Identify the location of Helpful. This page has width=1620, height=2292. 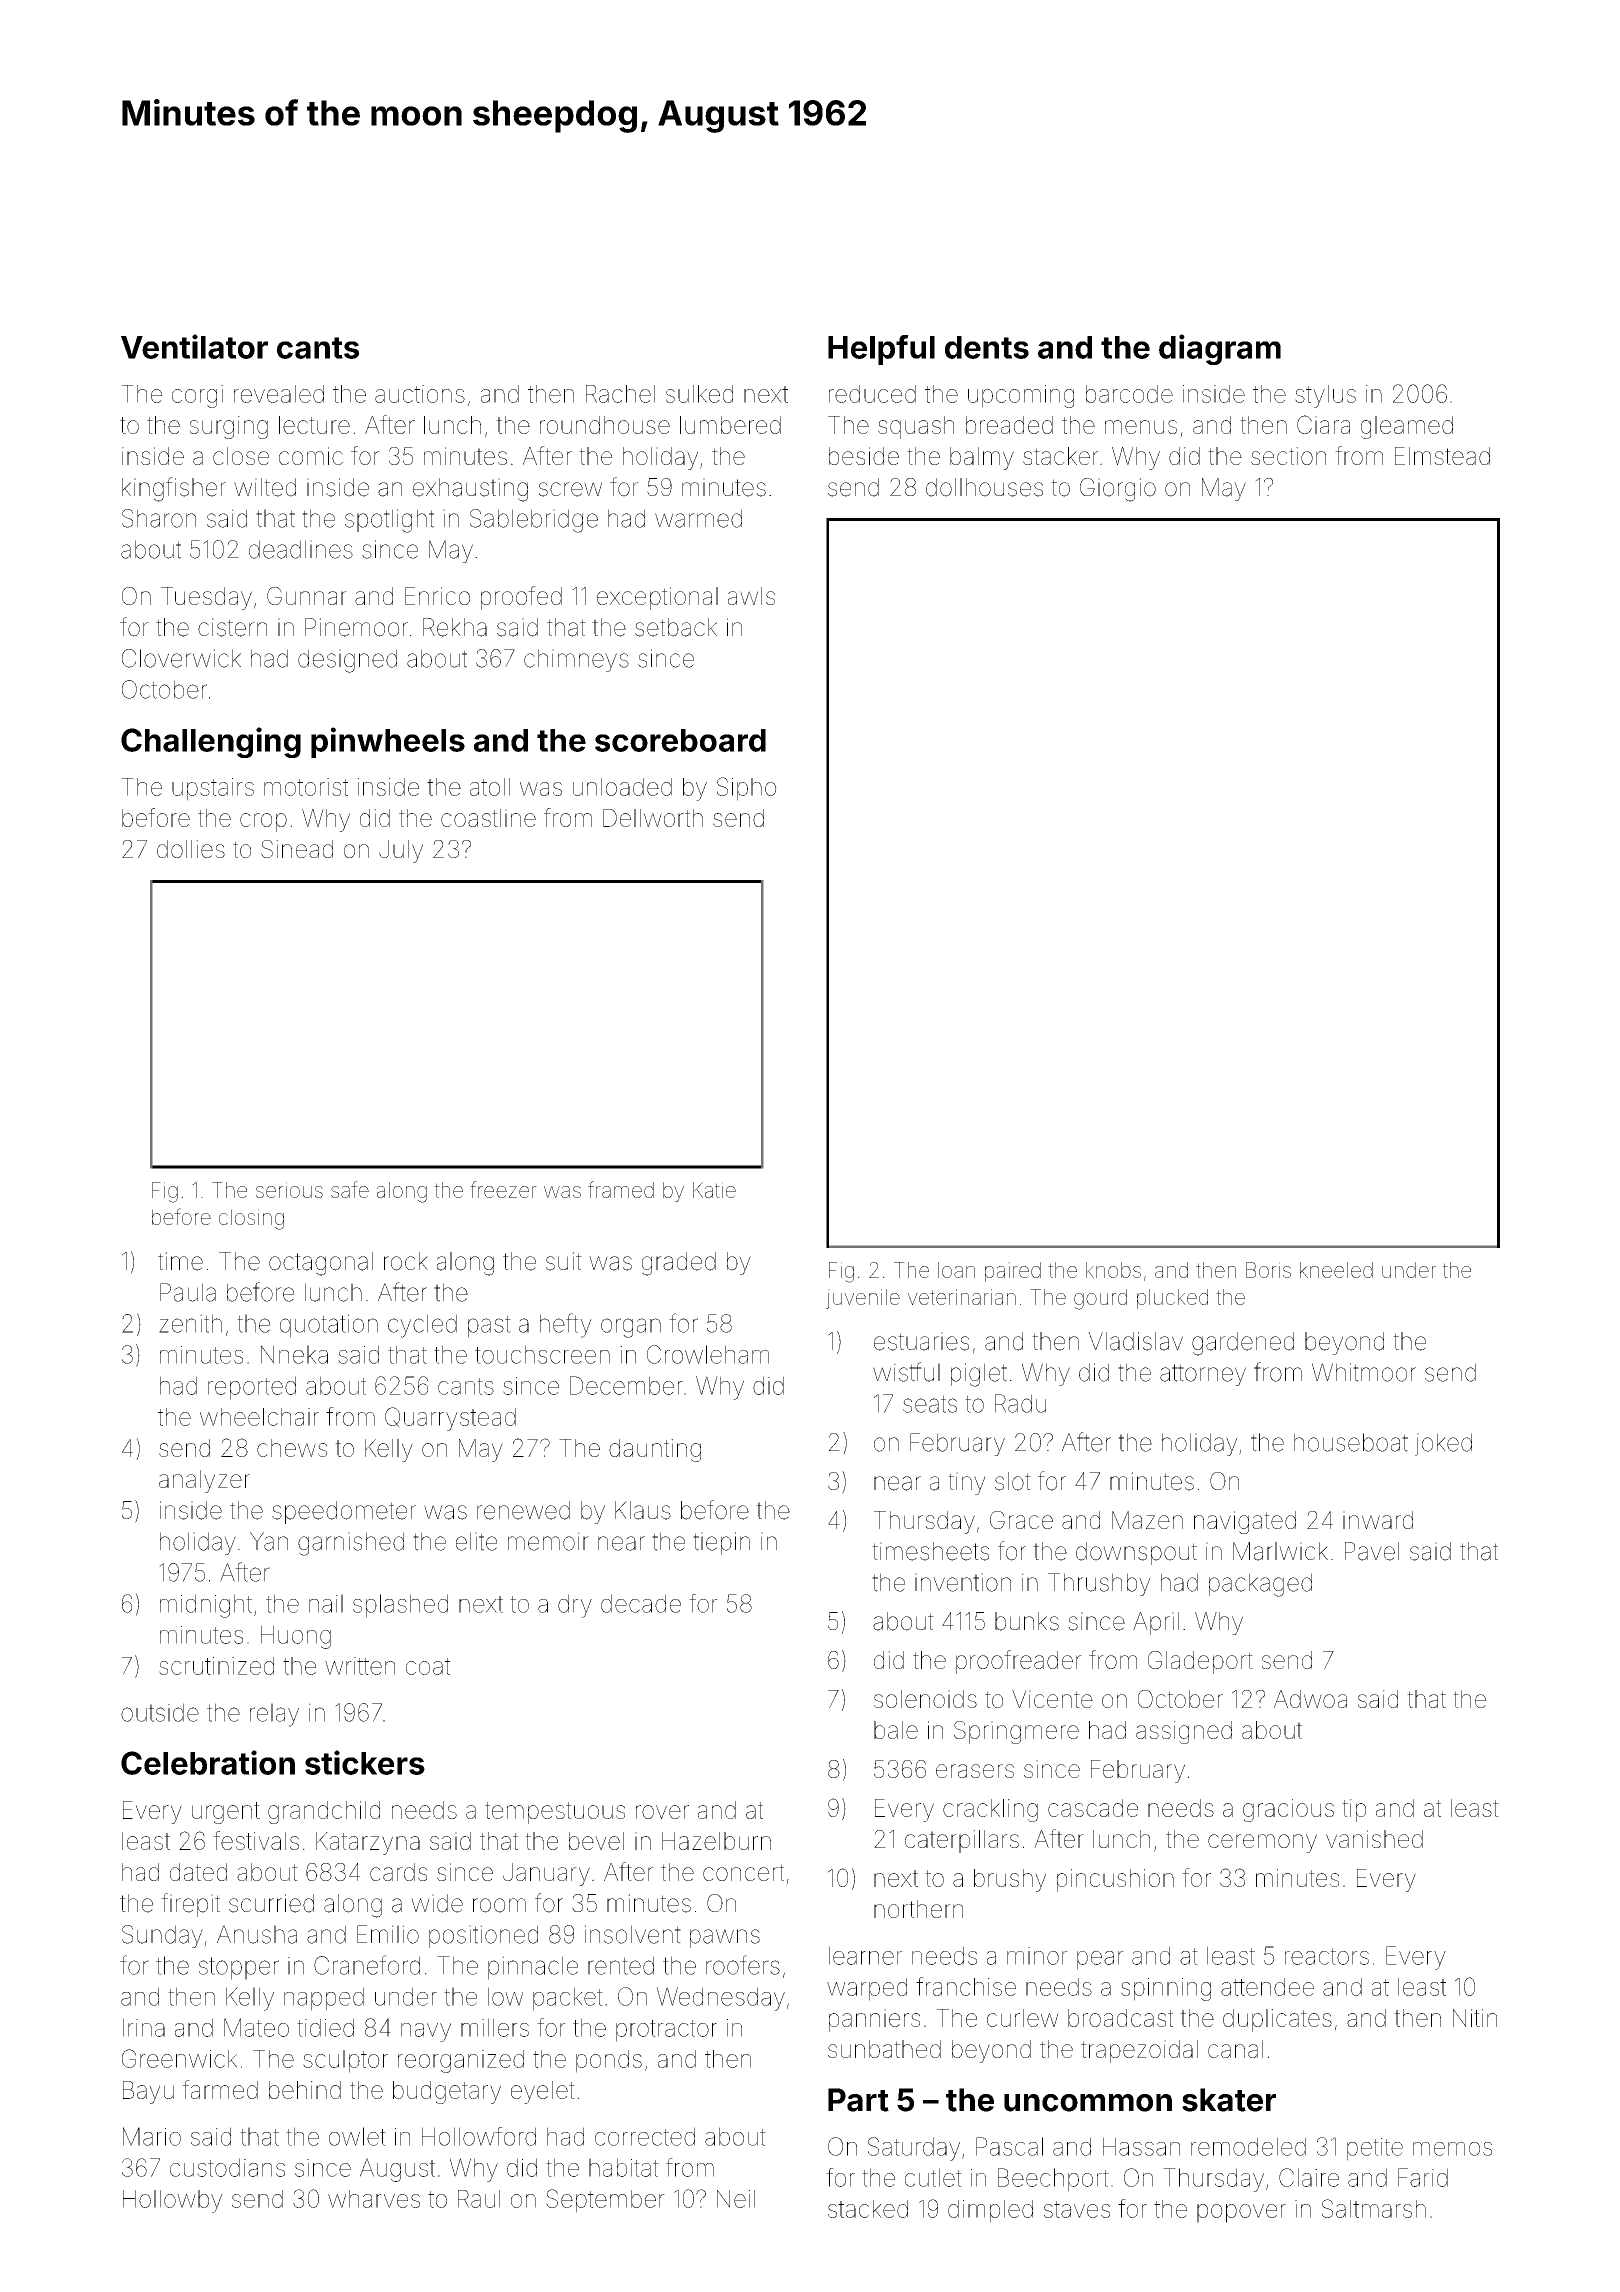
(881, 350).
